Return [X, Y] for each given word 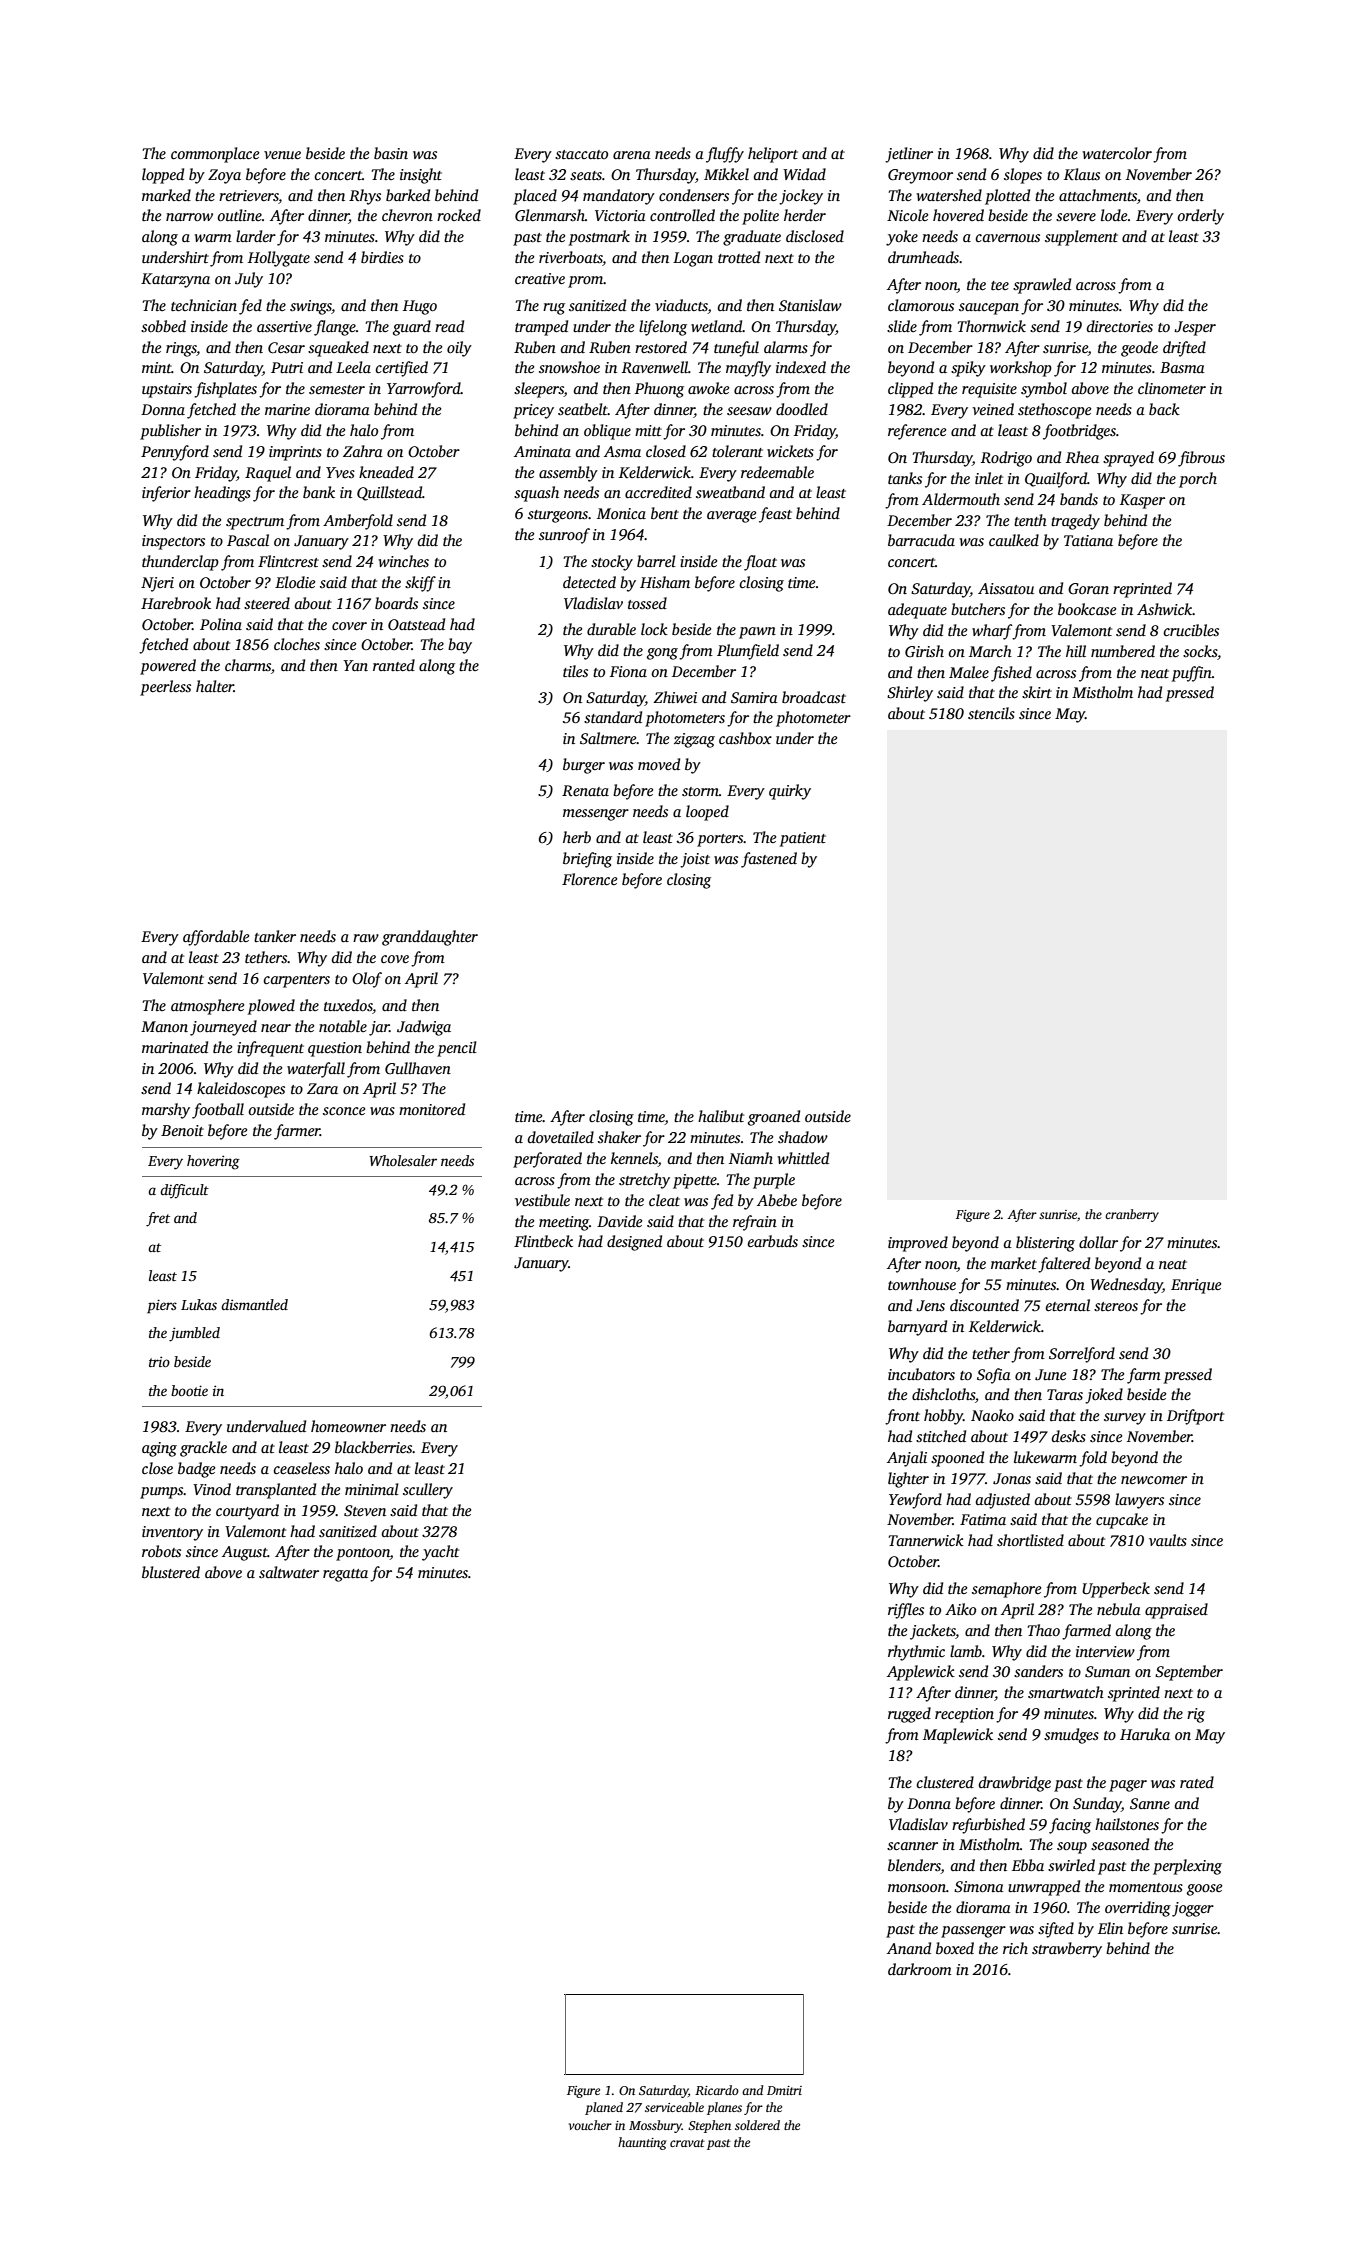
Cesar [286, 348]
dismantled [254, 1304]
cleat [664, 1200]
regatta [345, 1575]
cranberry [1132, 1215]
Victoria [620, 215]
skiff [420, 584]
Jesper [1195, 328]
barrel [656, 561]
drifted [1184, 349]
